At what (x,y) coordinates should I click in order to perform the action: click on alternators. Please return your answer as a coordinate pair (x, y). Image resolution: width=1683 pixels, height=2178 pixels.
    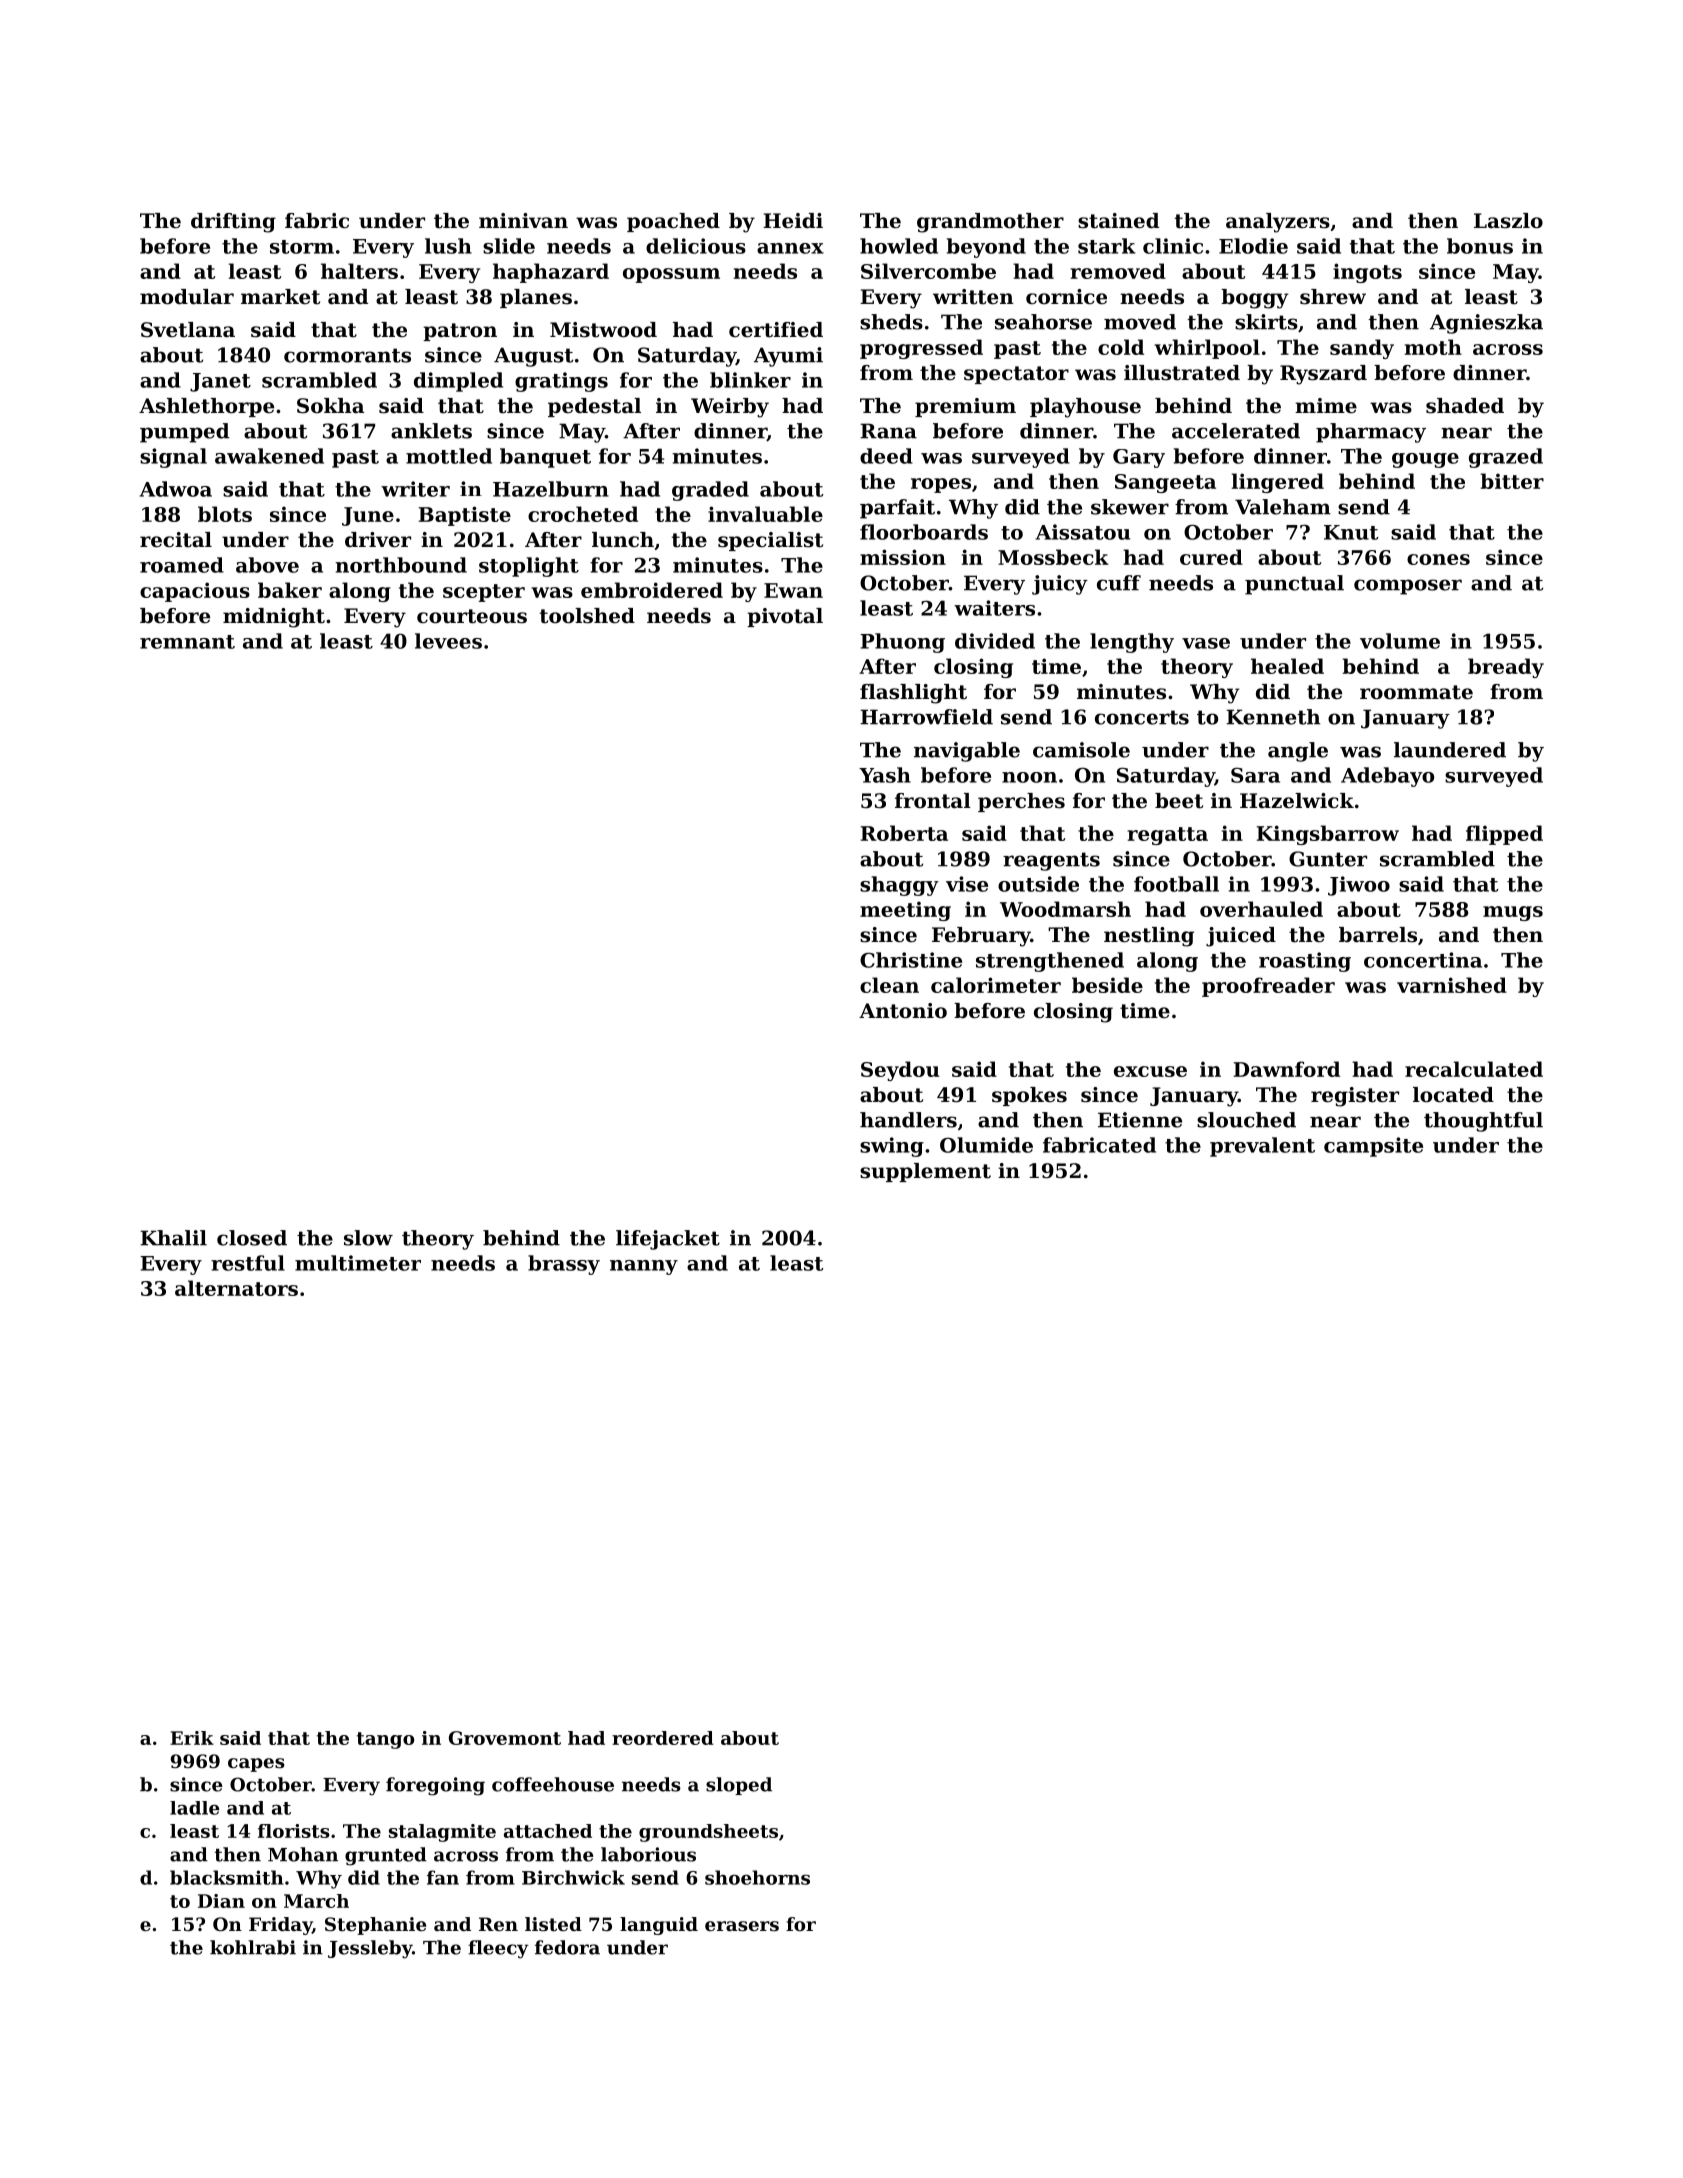
    Looking at the image, I should click on (236, 1288).
